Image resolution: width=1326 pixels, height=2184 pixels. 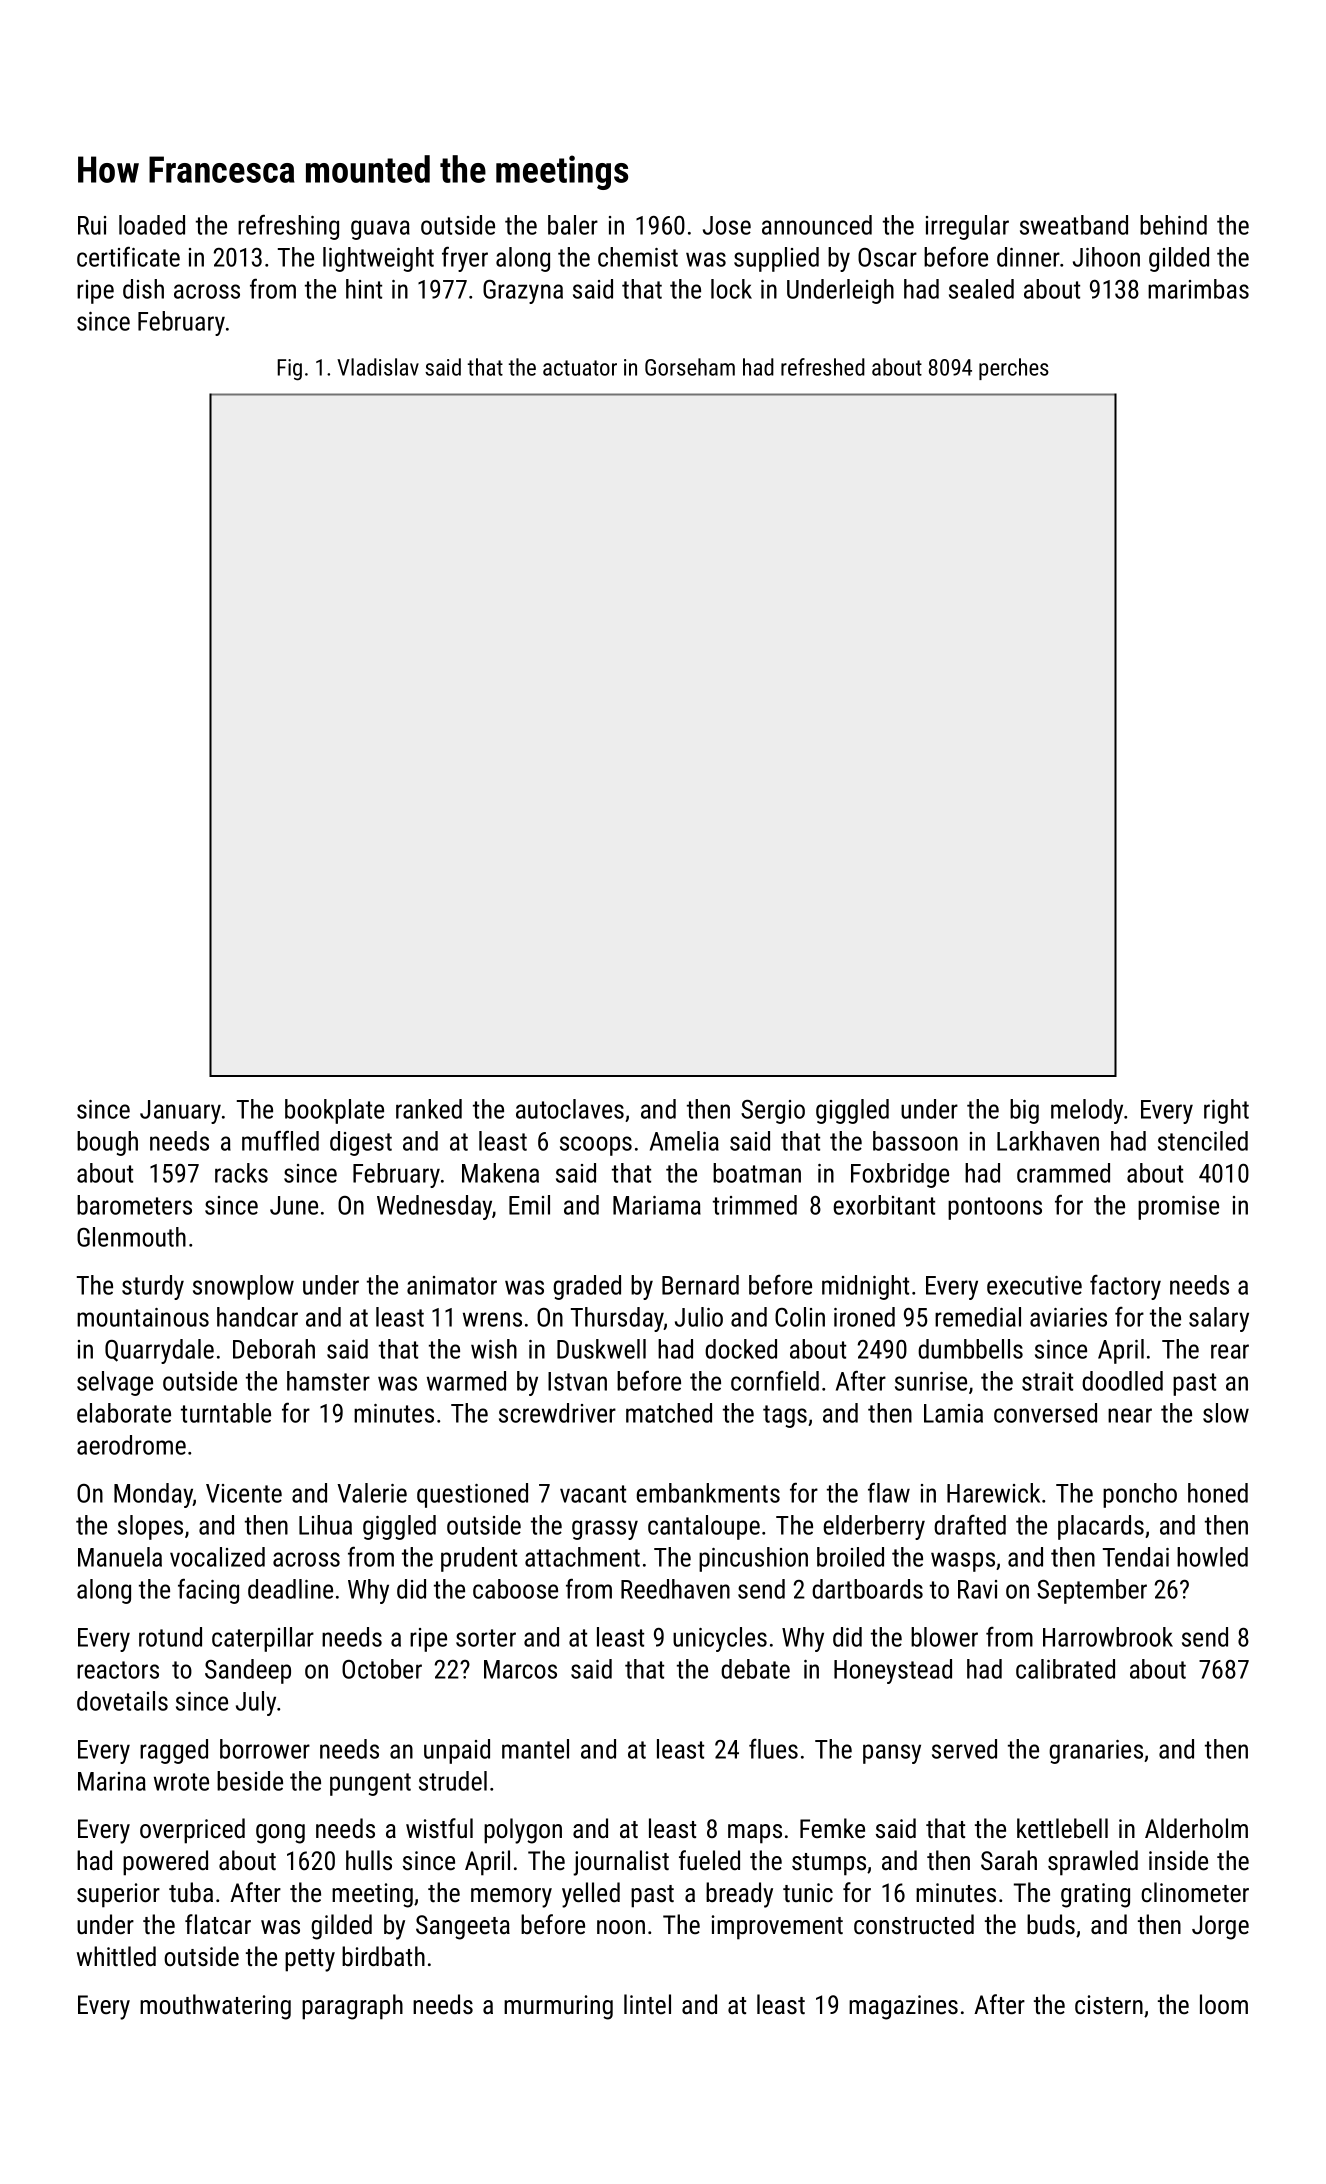 I want to click on big, so click(x=1024, y=1111).
